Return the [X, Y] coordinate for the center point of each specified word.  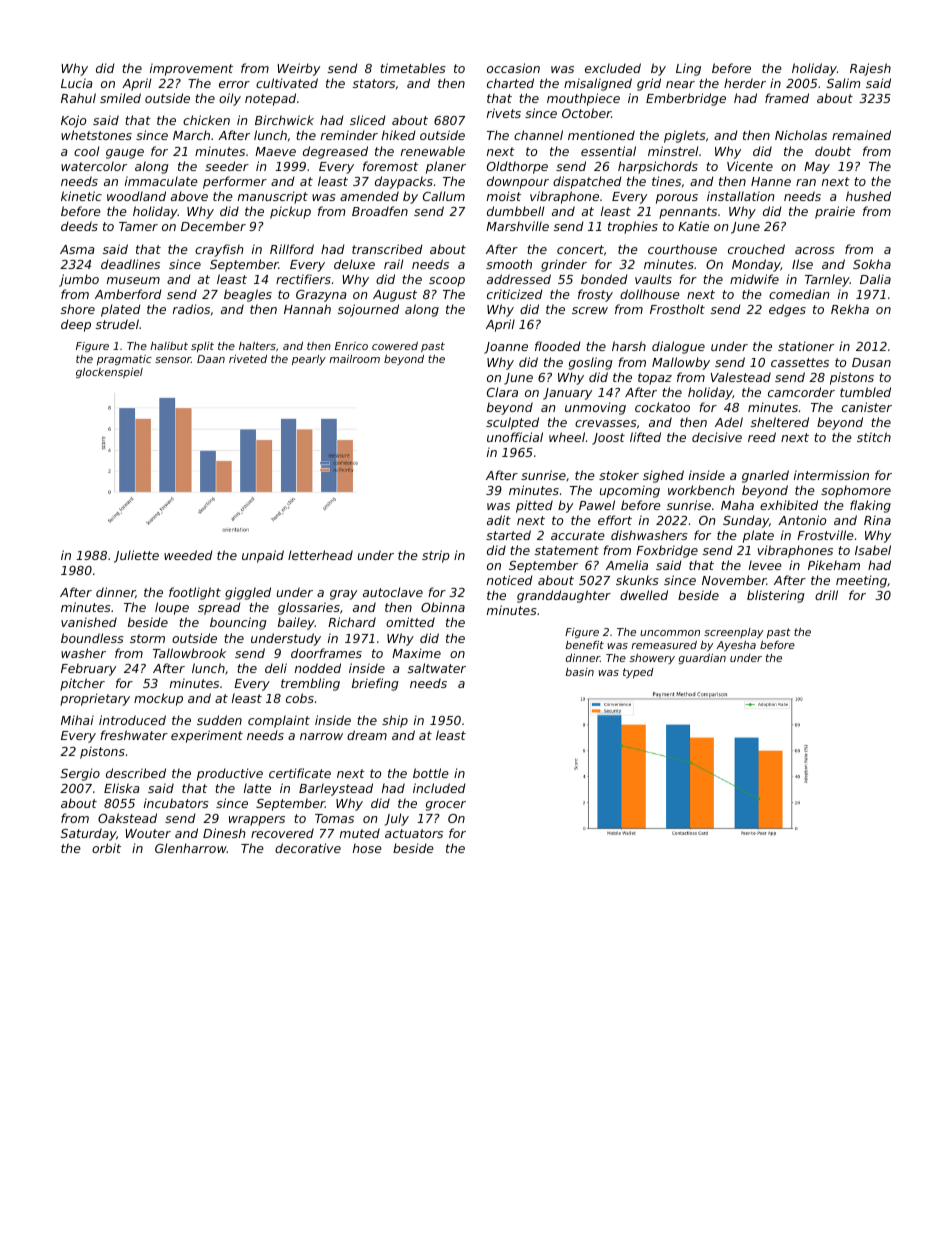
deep [76, 325]
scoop [447, 282]
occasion [513, 68]
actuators [414, 833]
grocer [446, 806]
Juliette [136, 556]
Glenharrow [191, 848]
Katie [693, 226]
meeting [861, 581]
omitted [410, 622]
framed [787, 98]
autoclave [393, 592]
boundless [92, 638]
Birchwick [284, 120]
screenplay [733, 633]
